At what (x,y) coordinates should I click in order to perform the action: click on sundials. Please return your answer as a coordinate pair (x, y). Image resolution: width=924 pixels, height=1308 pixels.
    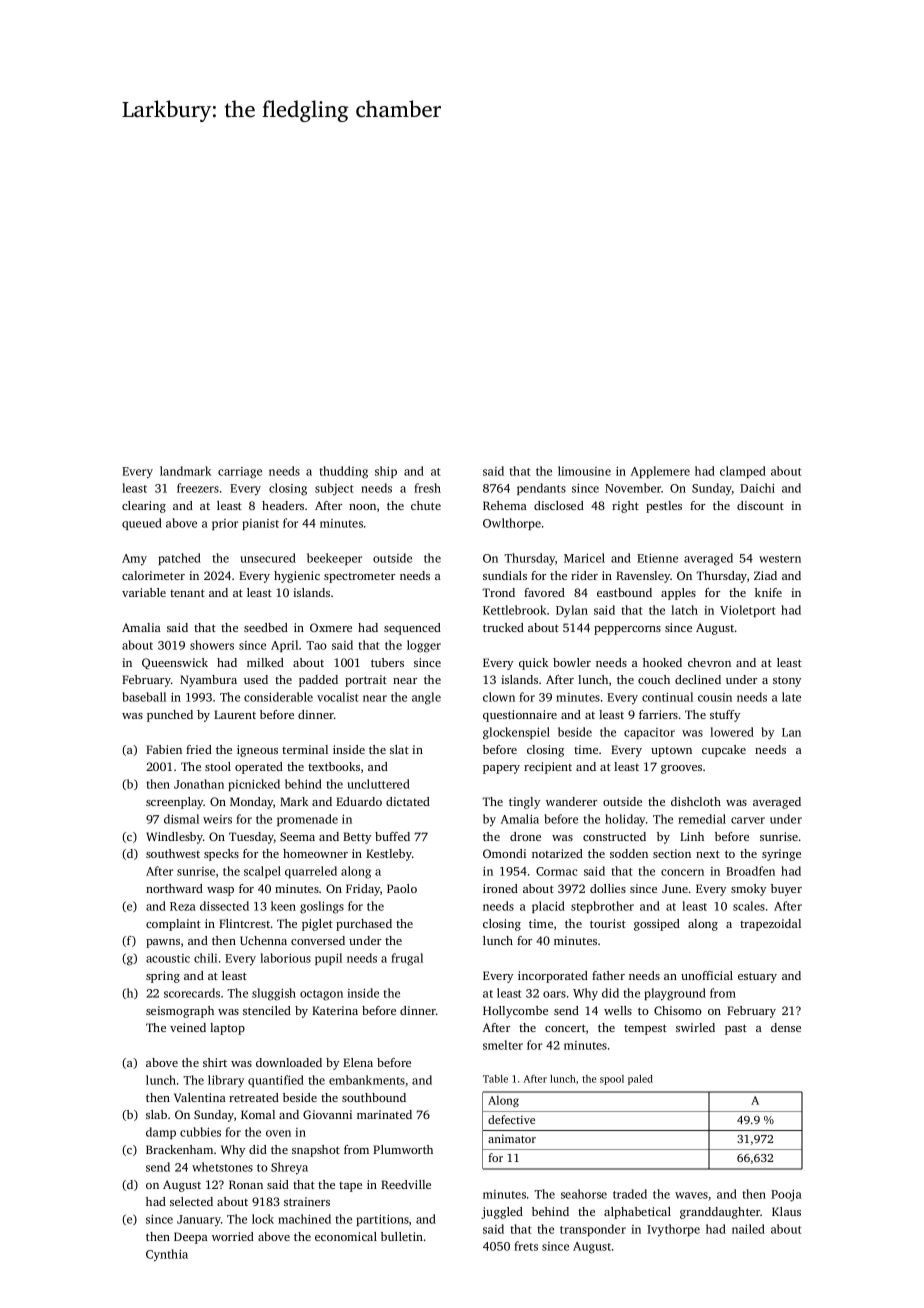
    Looking at the image, I should click on (505, 575).
